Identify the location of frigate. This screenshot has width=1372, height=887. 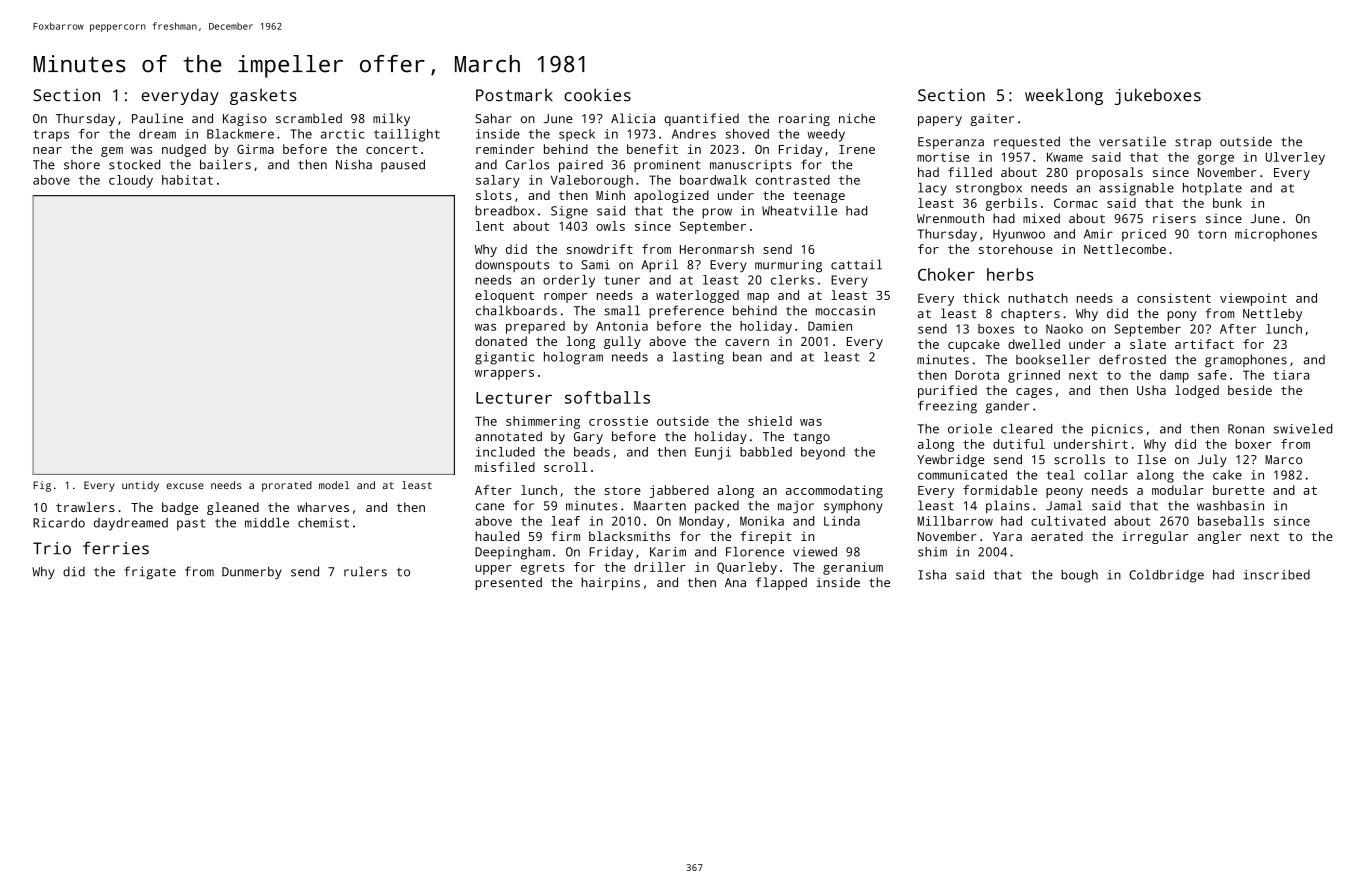
(150, 573).
